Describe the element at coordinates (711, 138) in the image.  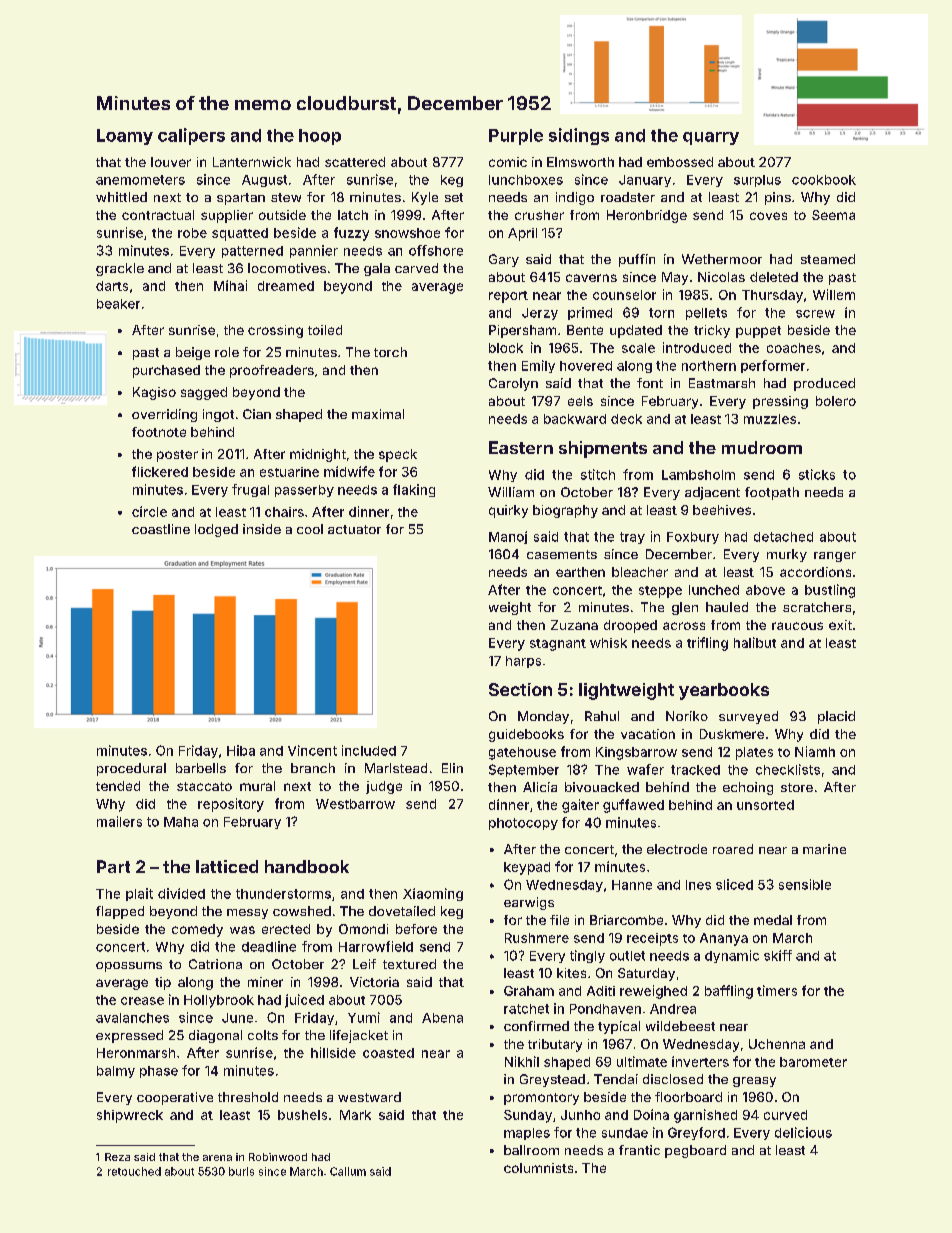
I see `quarry` at that location.
